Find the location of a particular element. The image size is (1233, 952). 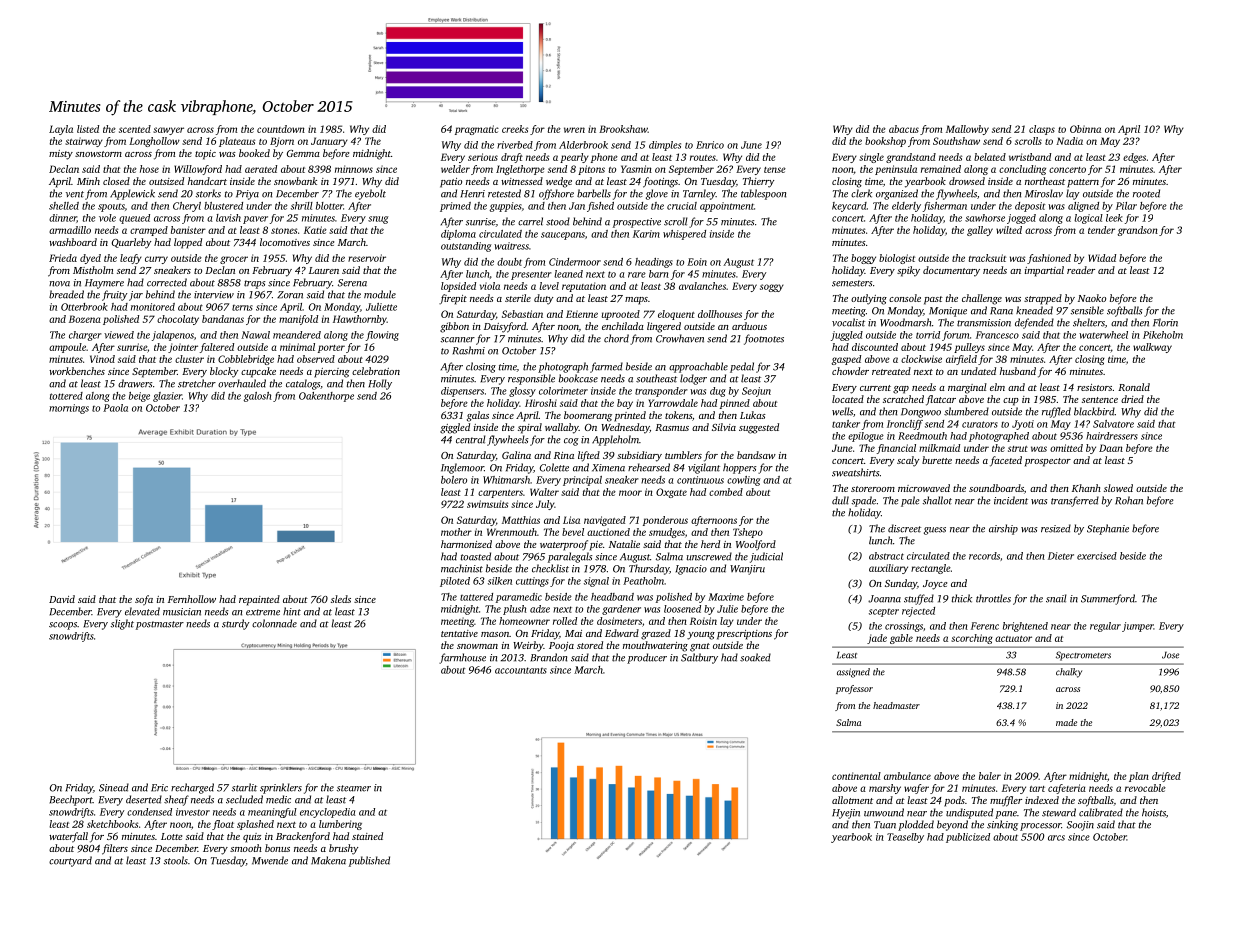

edges is located at coordinates (1134, 158).
